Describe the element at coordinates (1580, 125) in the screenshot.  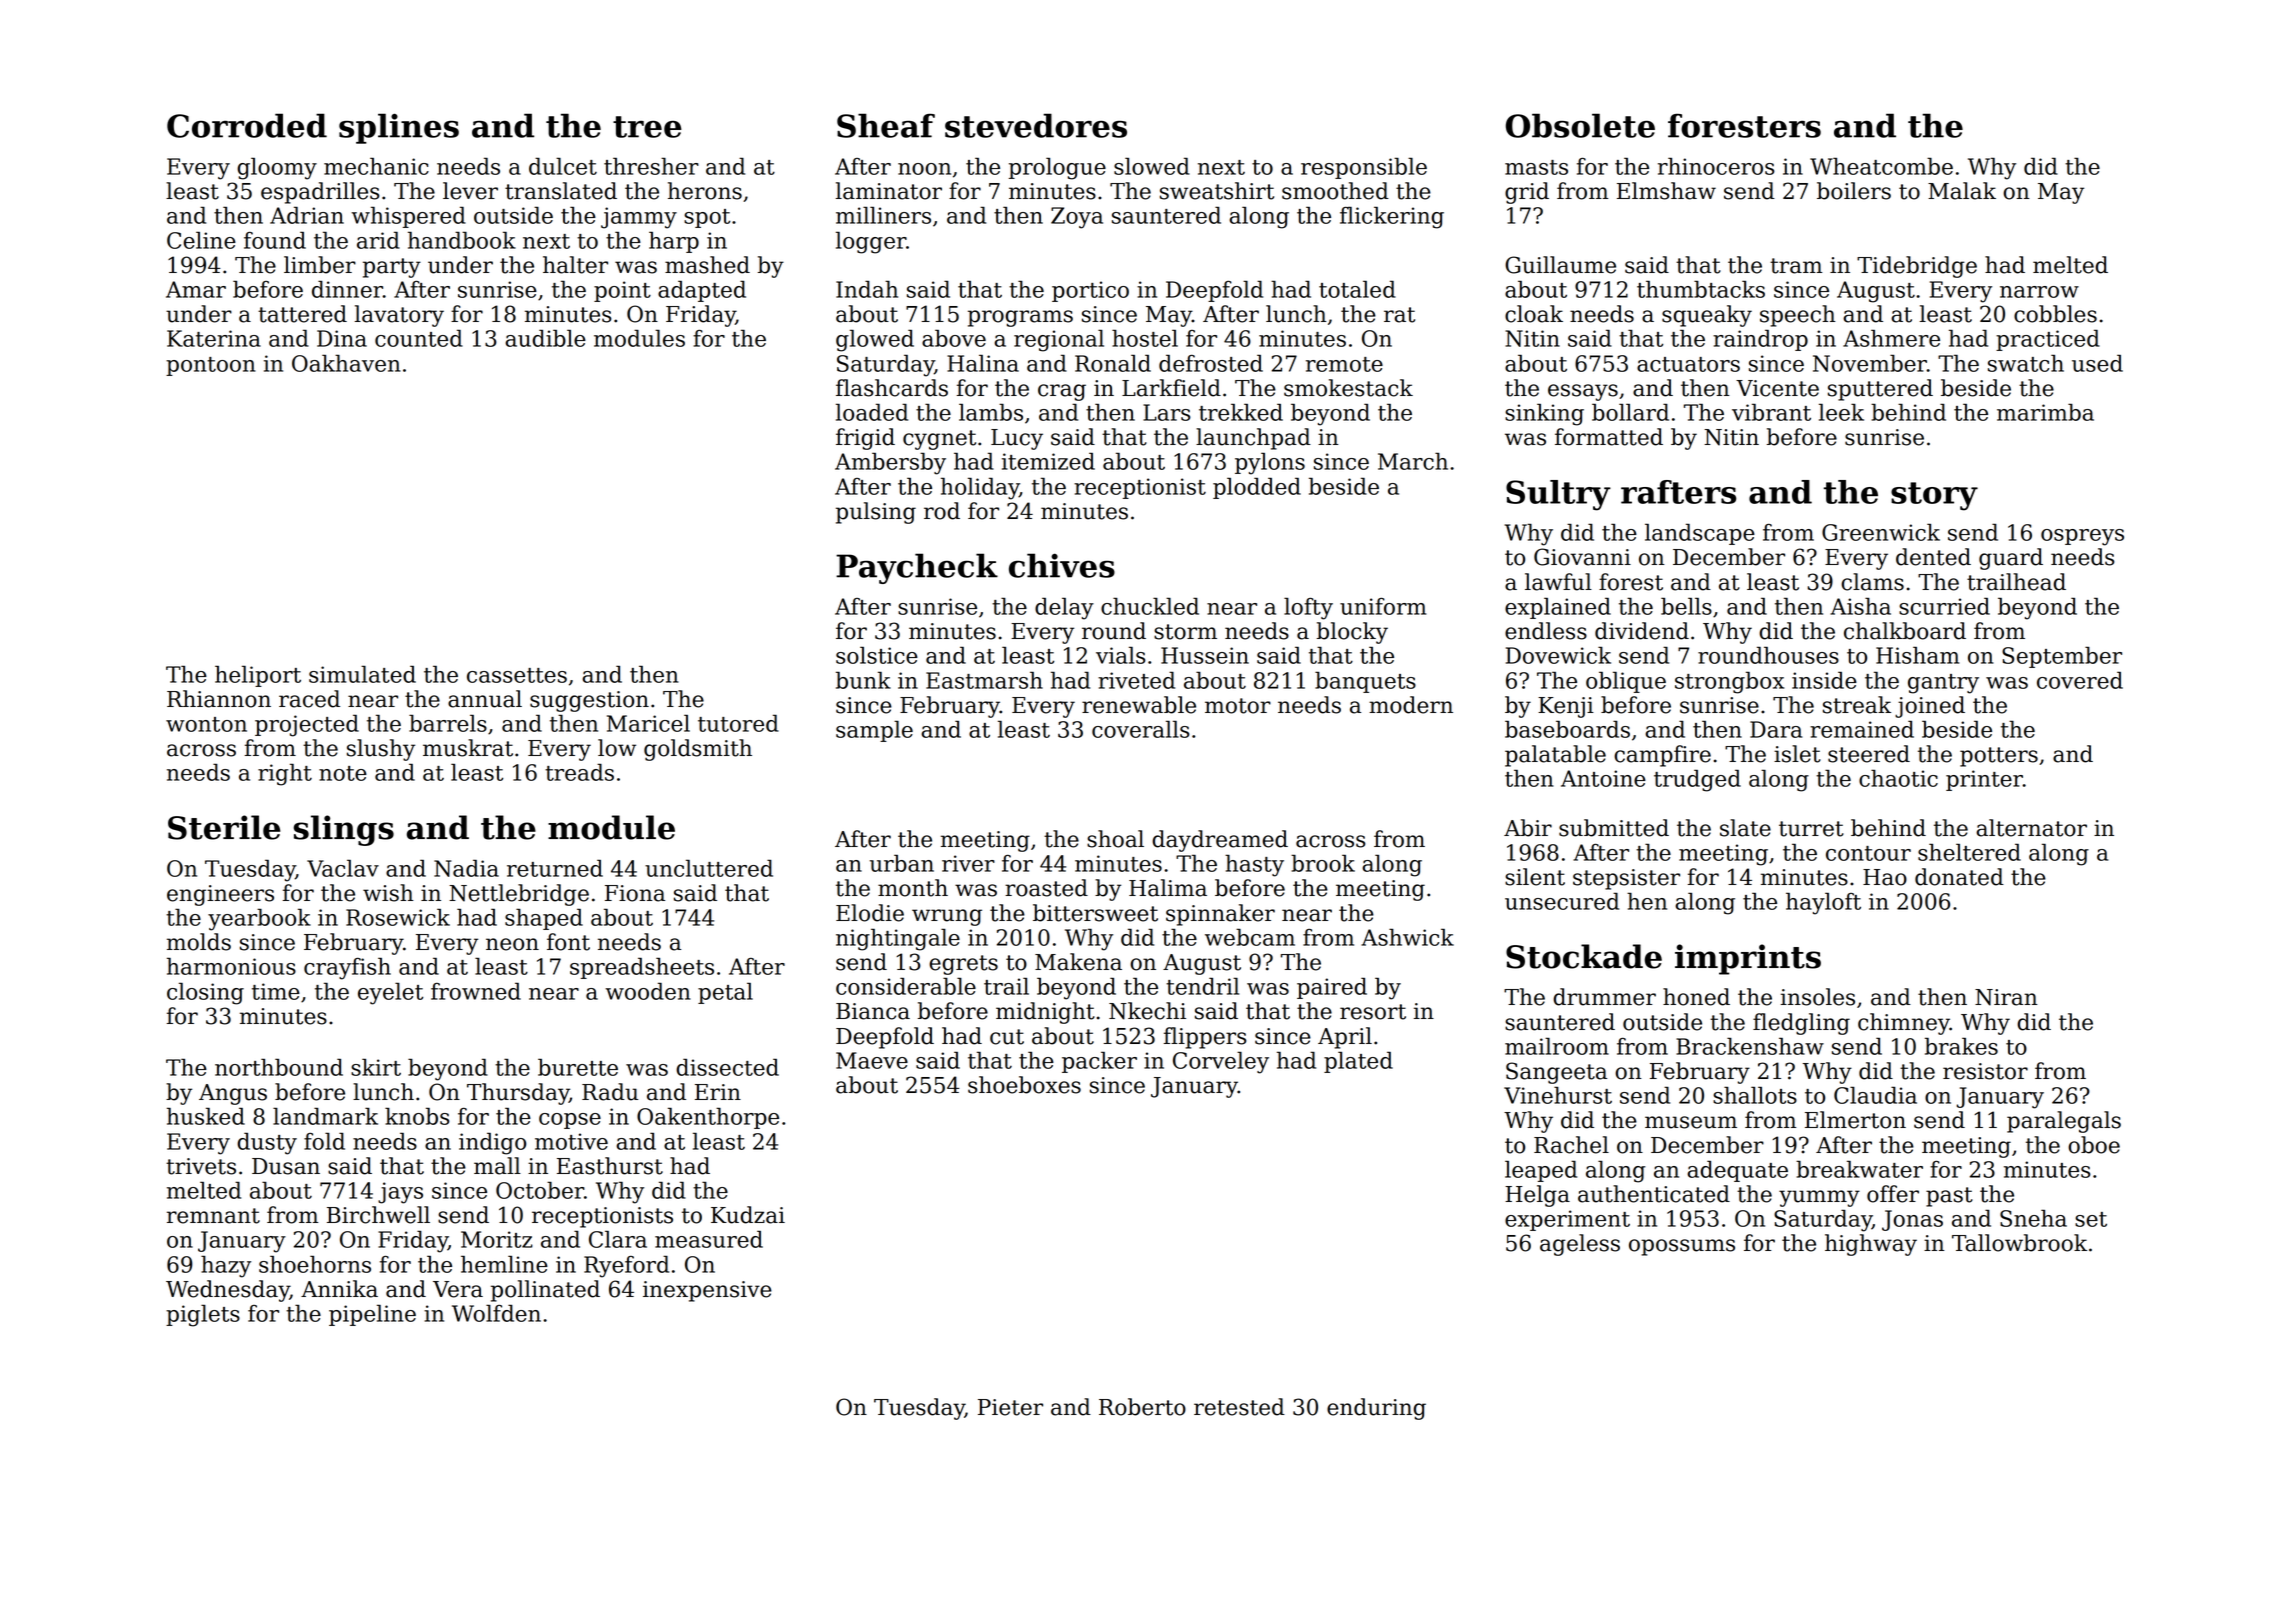
I see `Obsolete` at that location.
